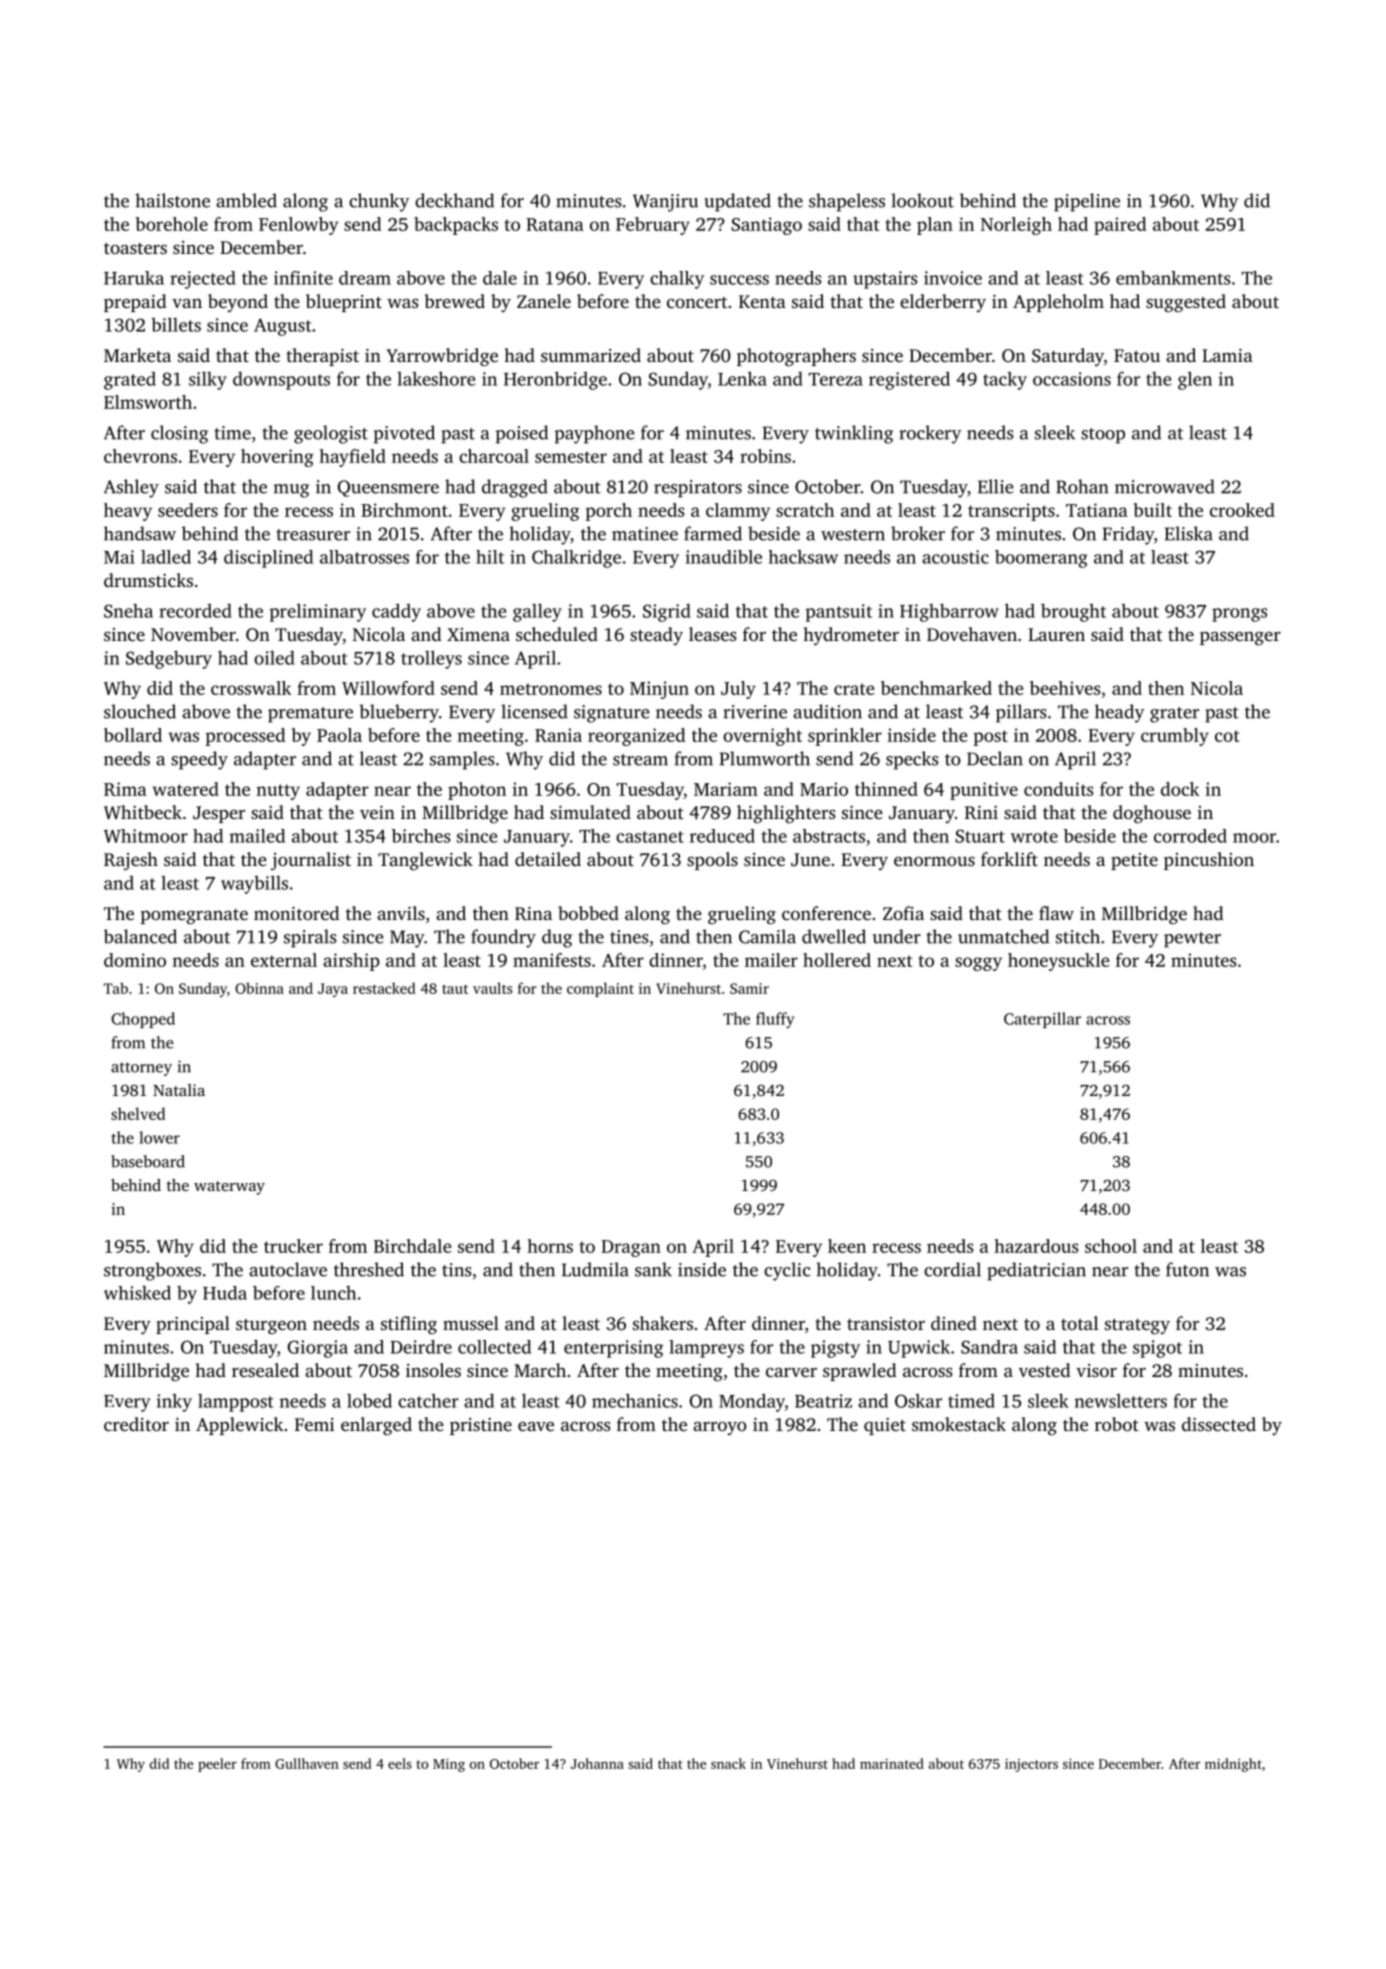 This page has width=1386, height=1969. What do you see at coordinates (454, 200) in the page?
I see `deckhand` at bounding box center [454, 200].
